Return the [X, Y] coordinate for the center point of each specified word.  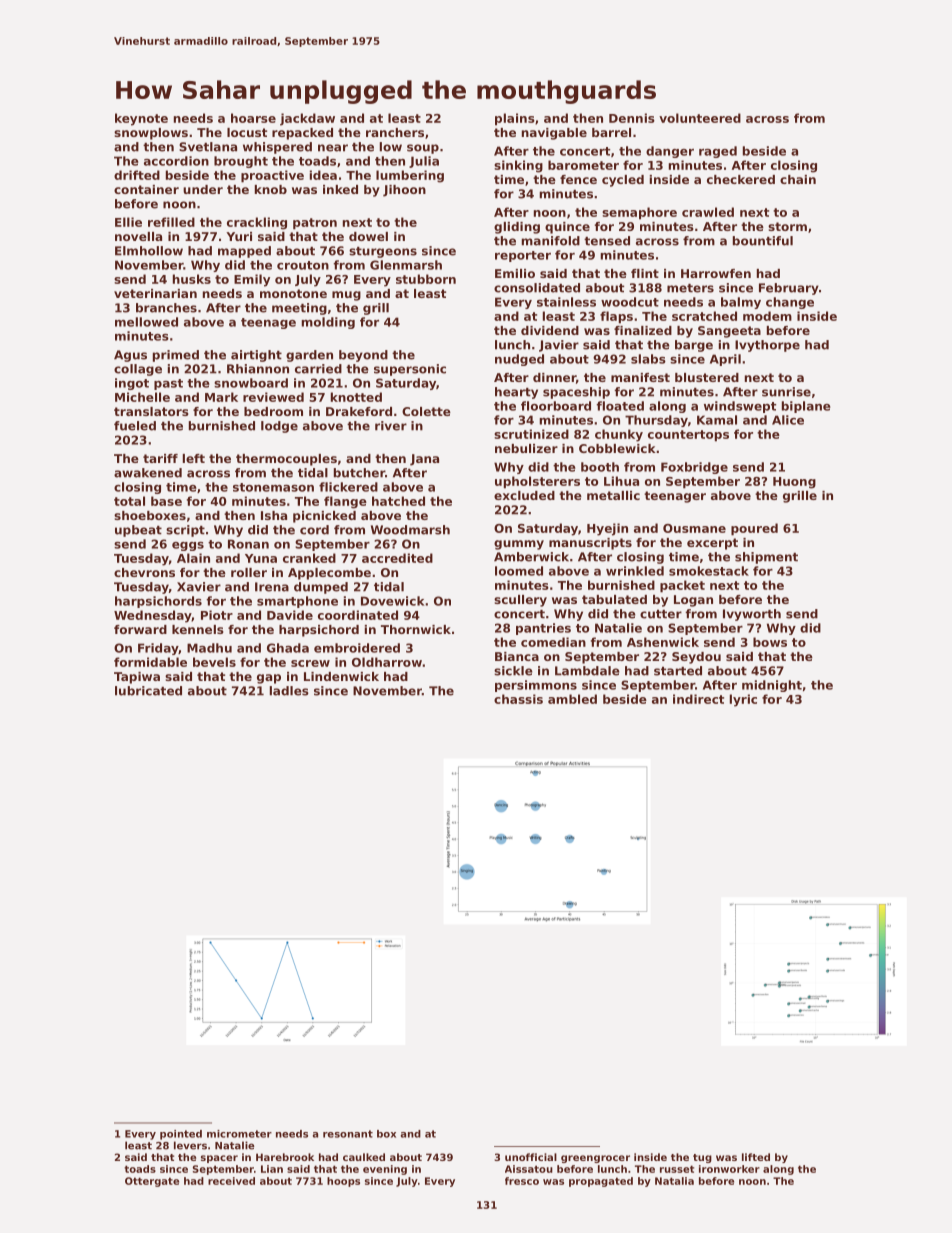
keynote [141, 119]
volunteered [700, 118]
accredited [397, 558]
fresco [522, 1181]
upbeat [138, 531]
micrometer [239, 1134]
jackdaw [307, 119]
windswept [740, 407]
